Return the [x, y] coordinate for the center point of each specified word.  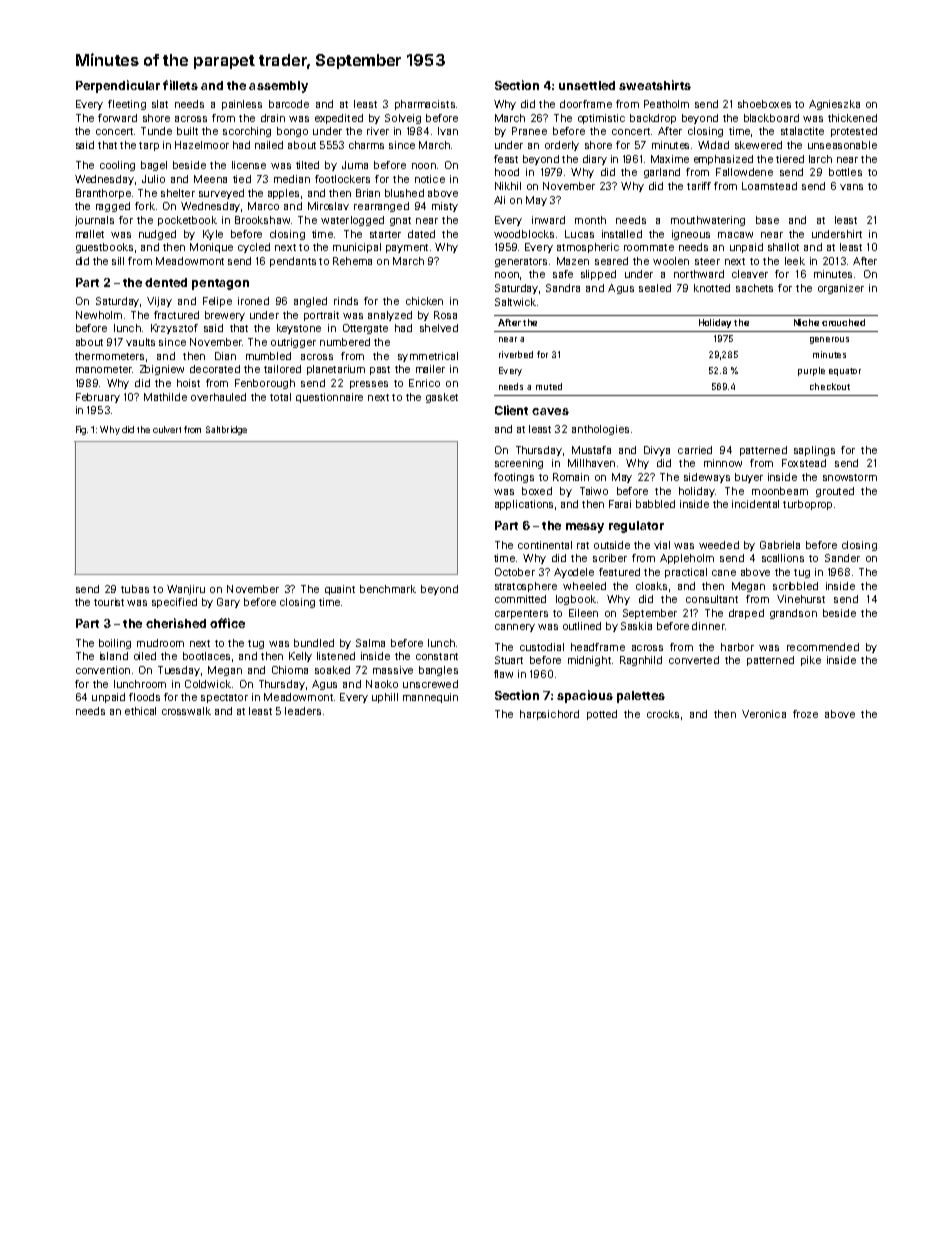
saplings [814, 451]
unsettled [587, 85]
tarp [149, 146]
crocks [663, 714]
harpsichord [549, 715]
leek [795, 261]
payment [407, 248]
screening [519, 464]
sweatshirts [655, 85]
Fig [81, 430]
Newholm [99, 315]
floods [144, 697]
